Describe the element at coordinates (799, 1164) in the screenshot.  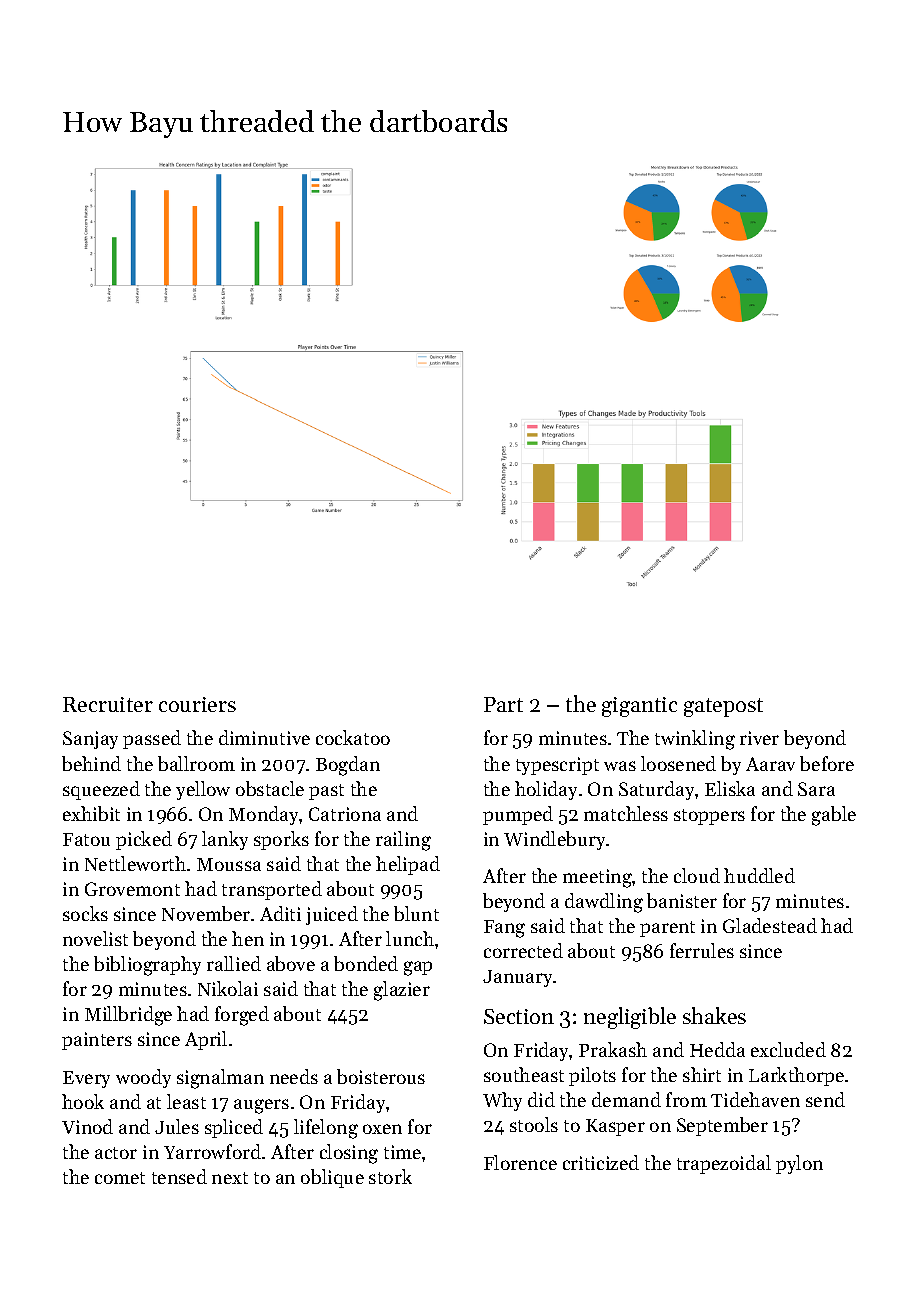
I see `pylon` at that location.
